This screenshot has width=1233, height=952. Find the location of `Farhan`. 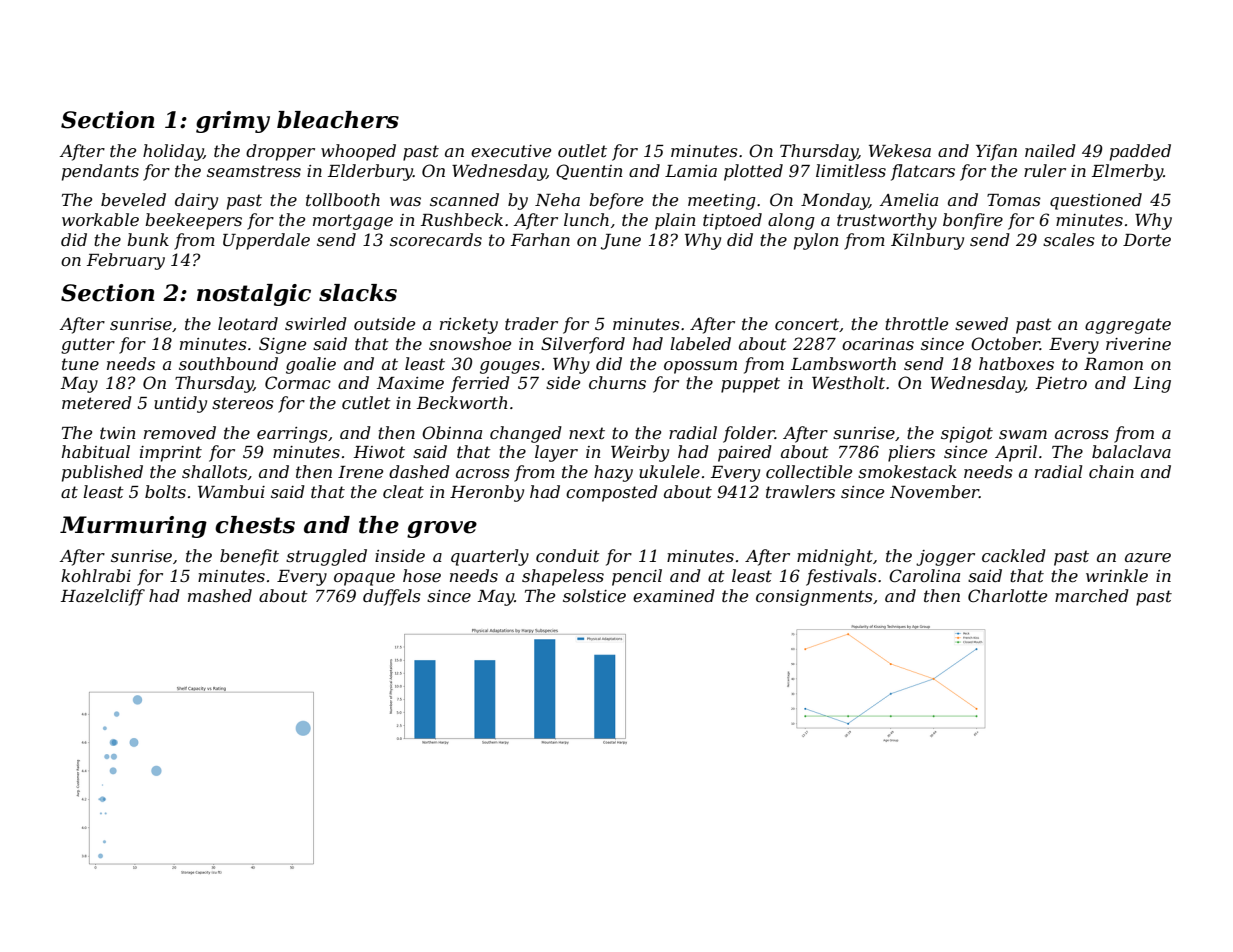

Farhan is located at coordinates (540, 239).
